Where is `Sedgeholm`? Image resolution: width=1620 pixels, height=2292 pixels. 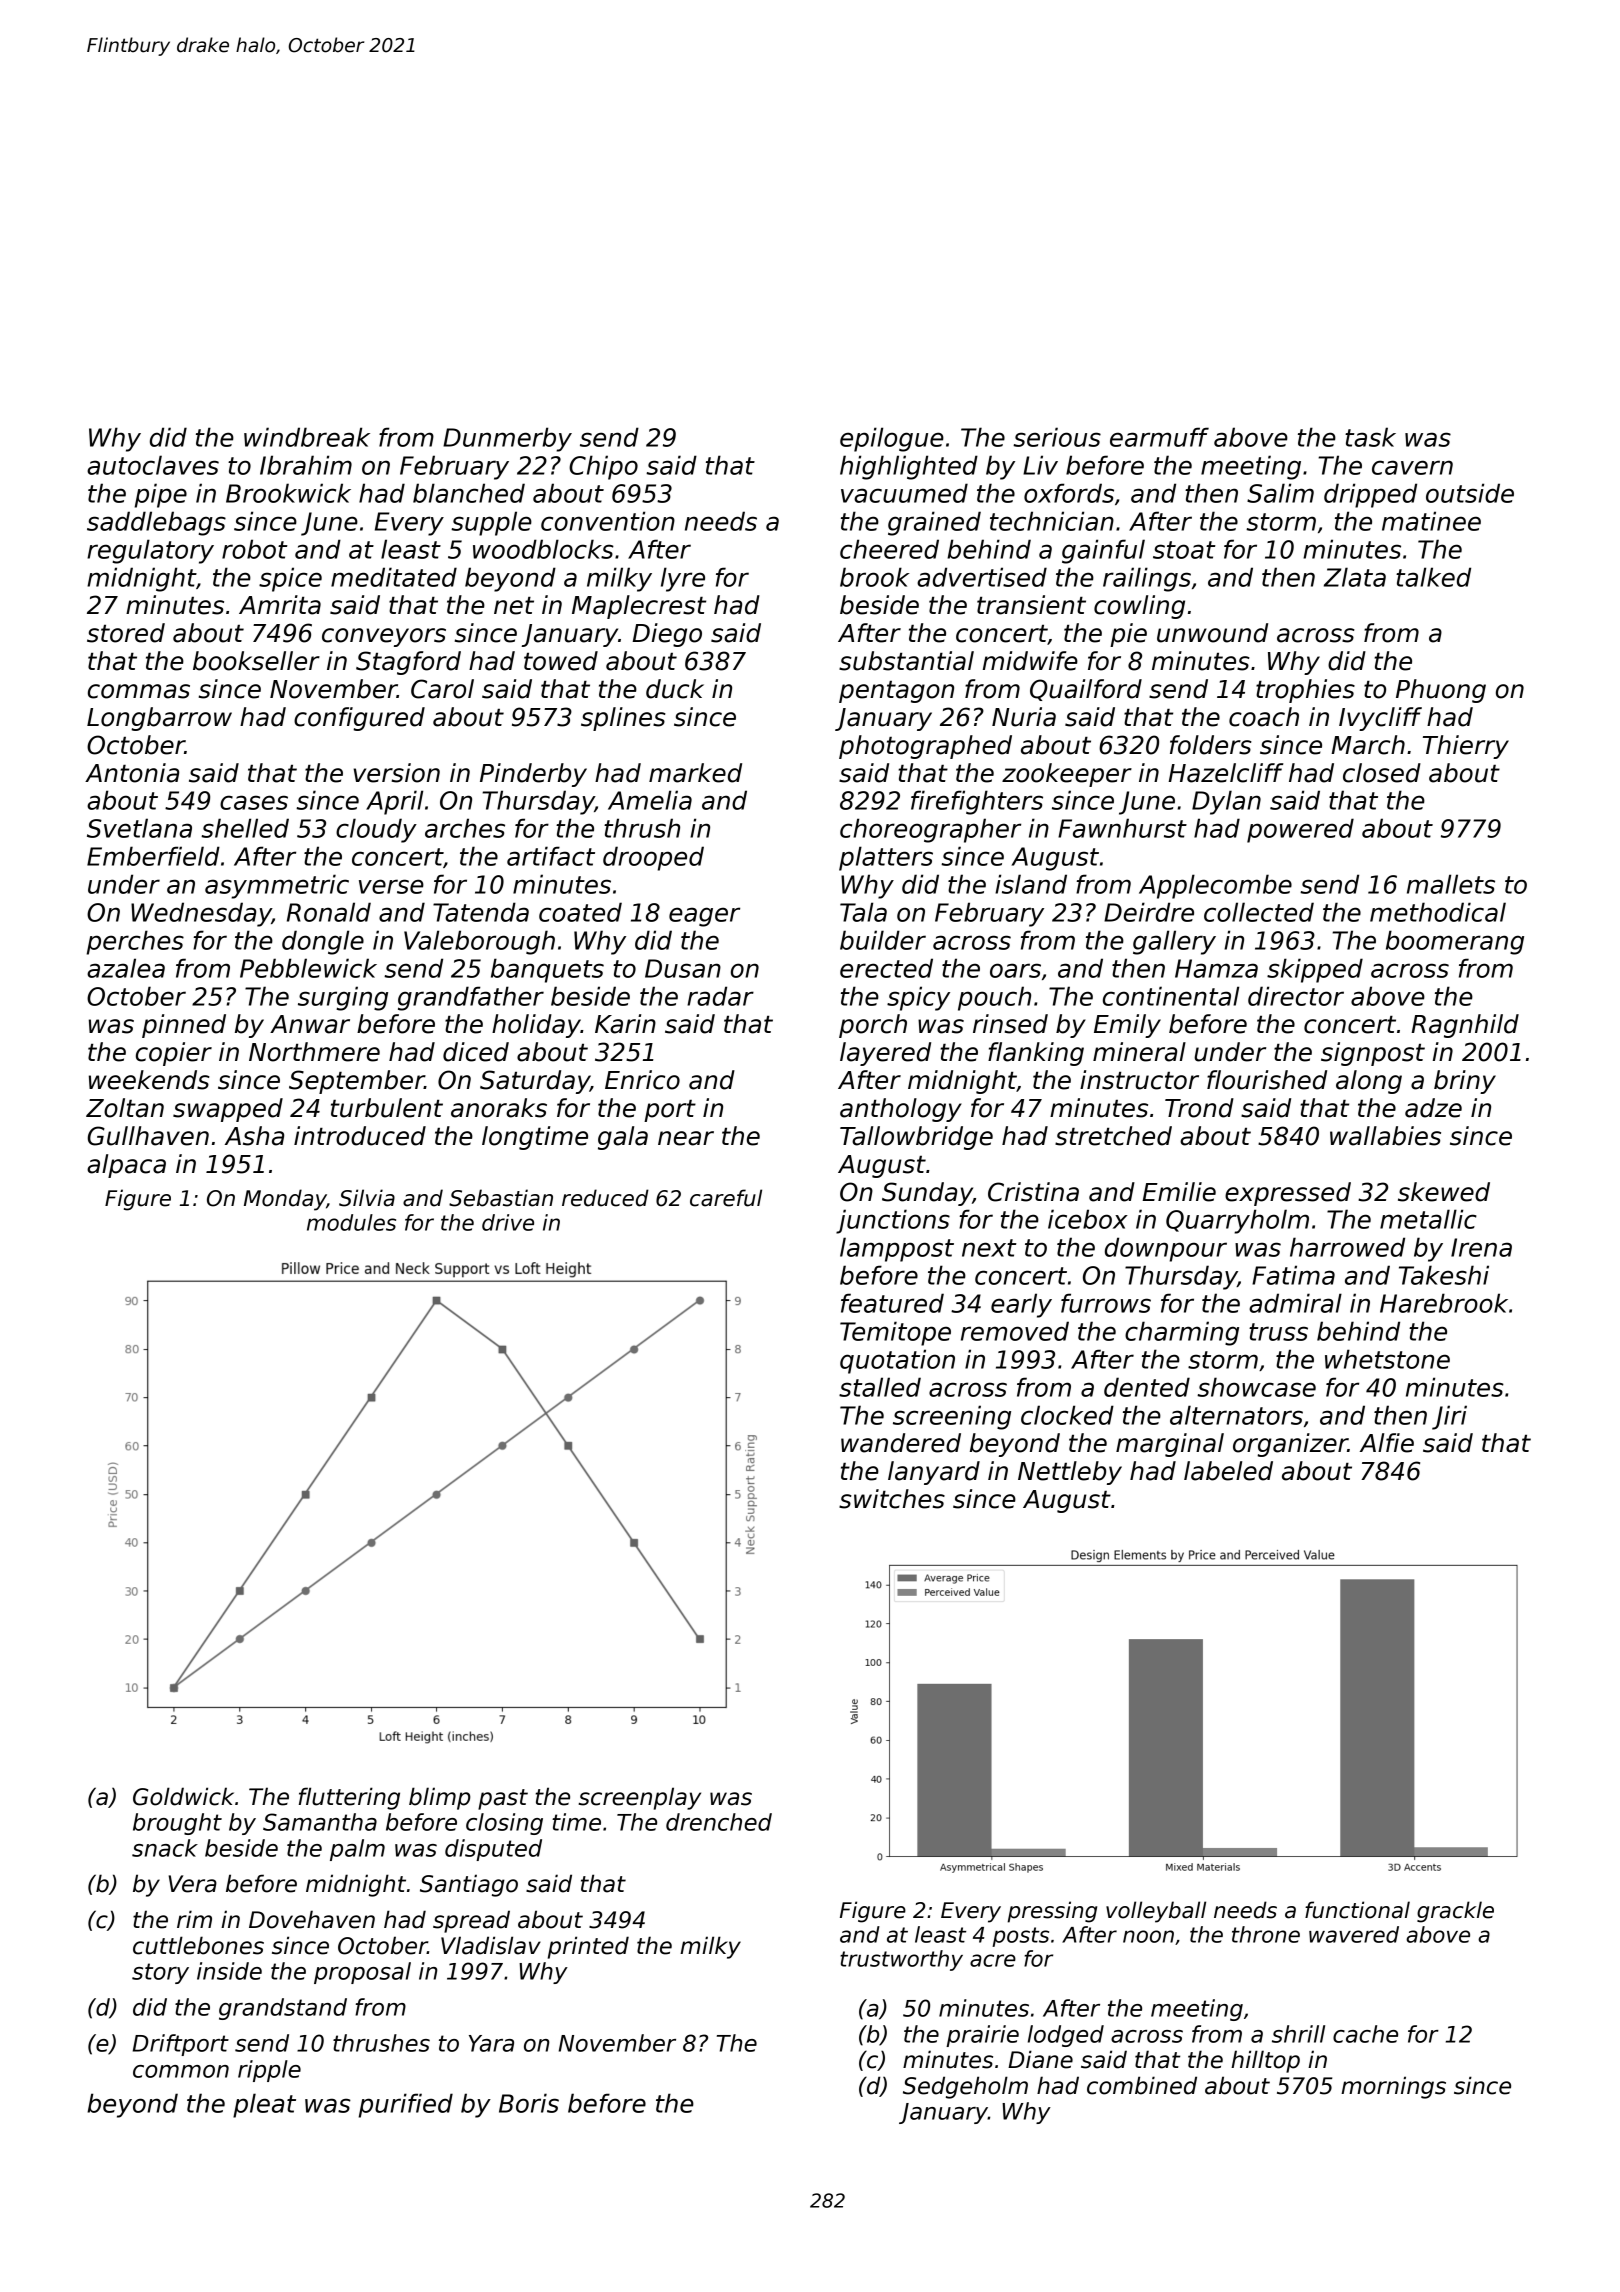 Sedgeholm is located at coordinates (965, 2087).
